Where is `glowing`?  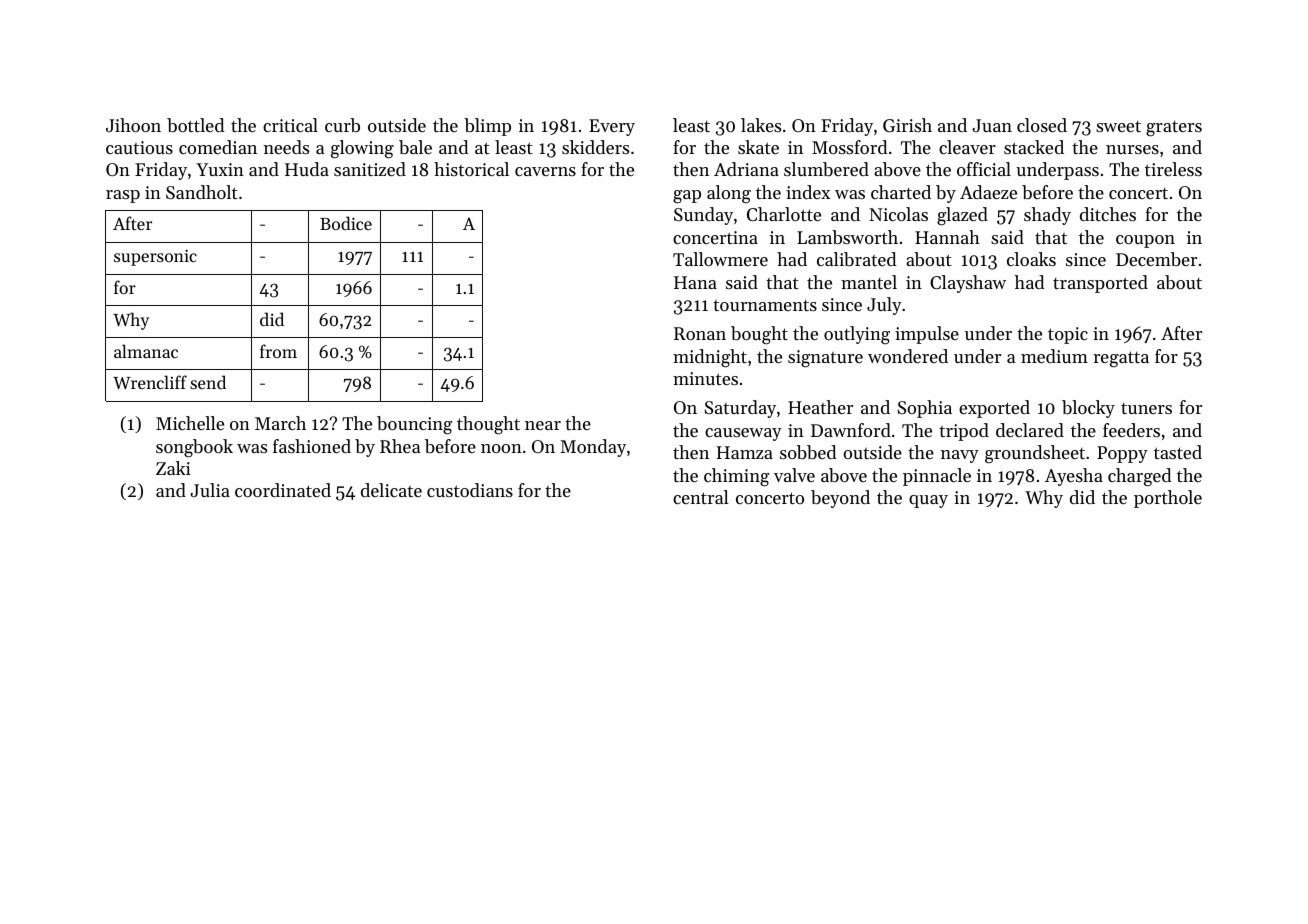 glowing is located at coordinates (362, 149).
